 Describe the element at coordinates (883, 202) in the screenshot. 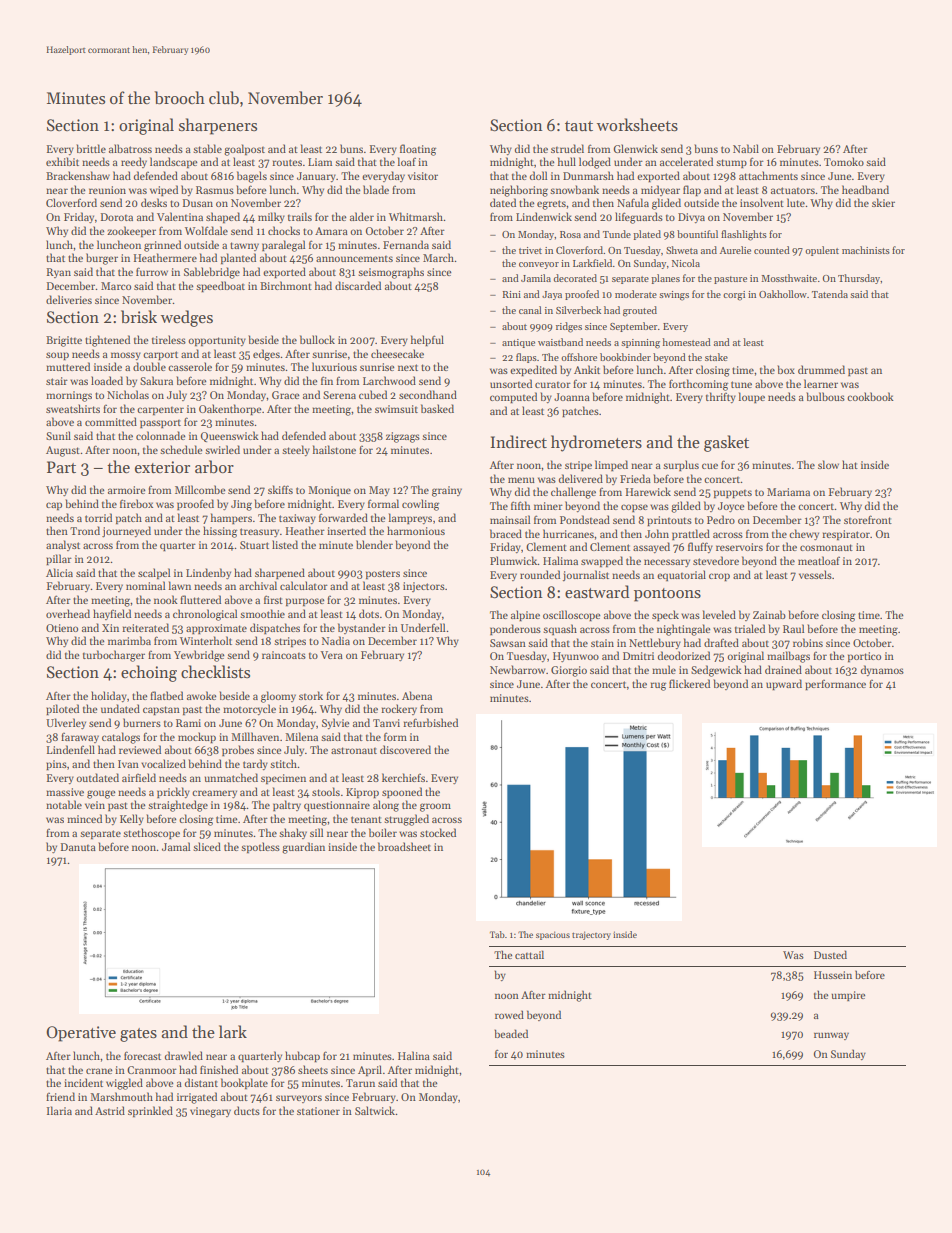

I see `skier` at that location.
